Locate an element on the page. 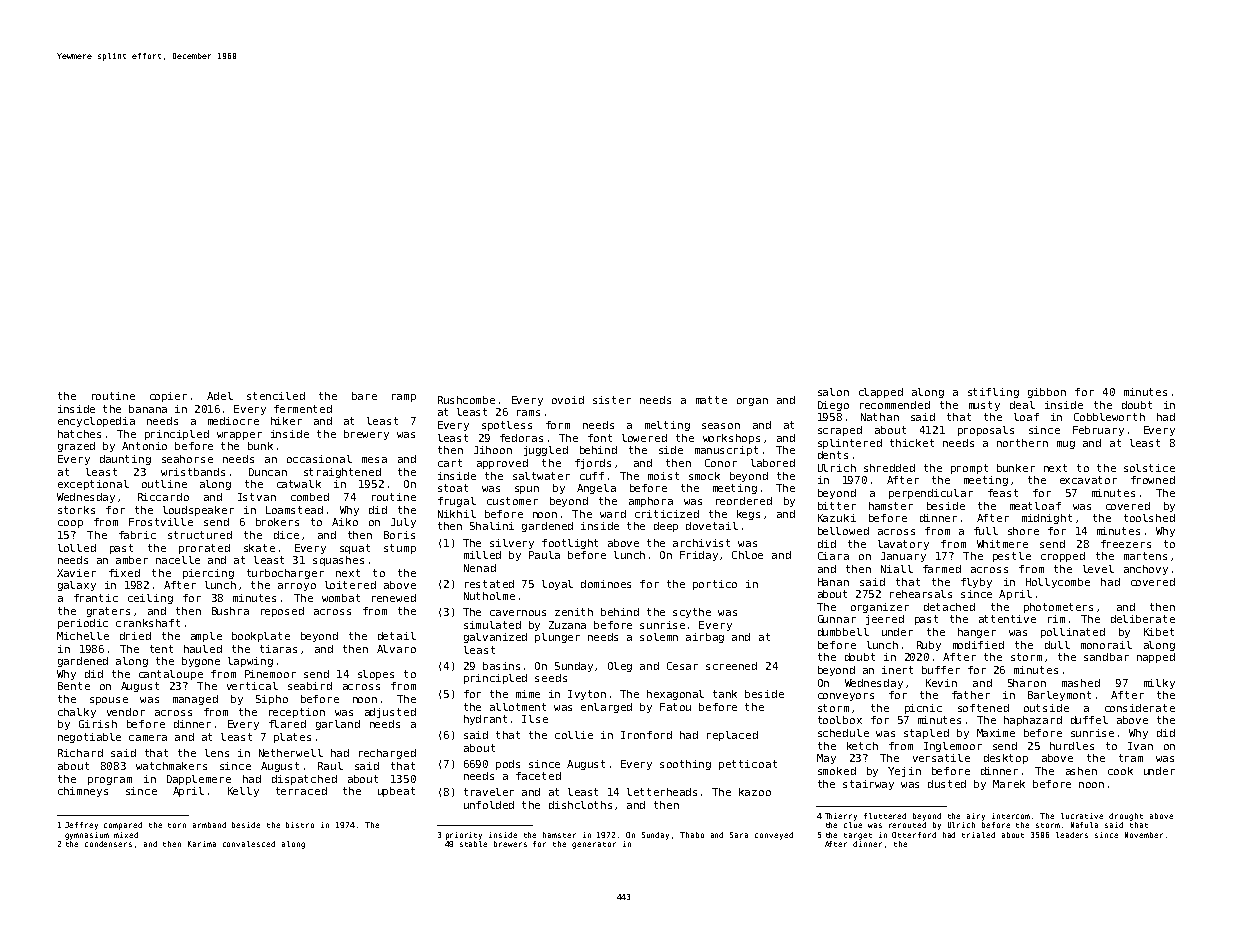  dominoes is located at coordinates (606, 584).
